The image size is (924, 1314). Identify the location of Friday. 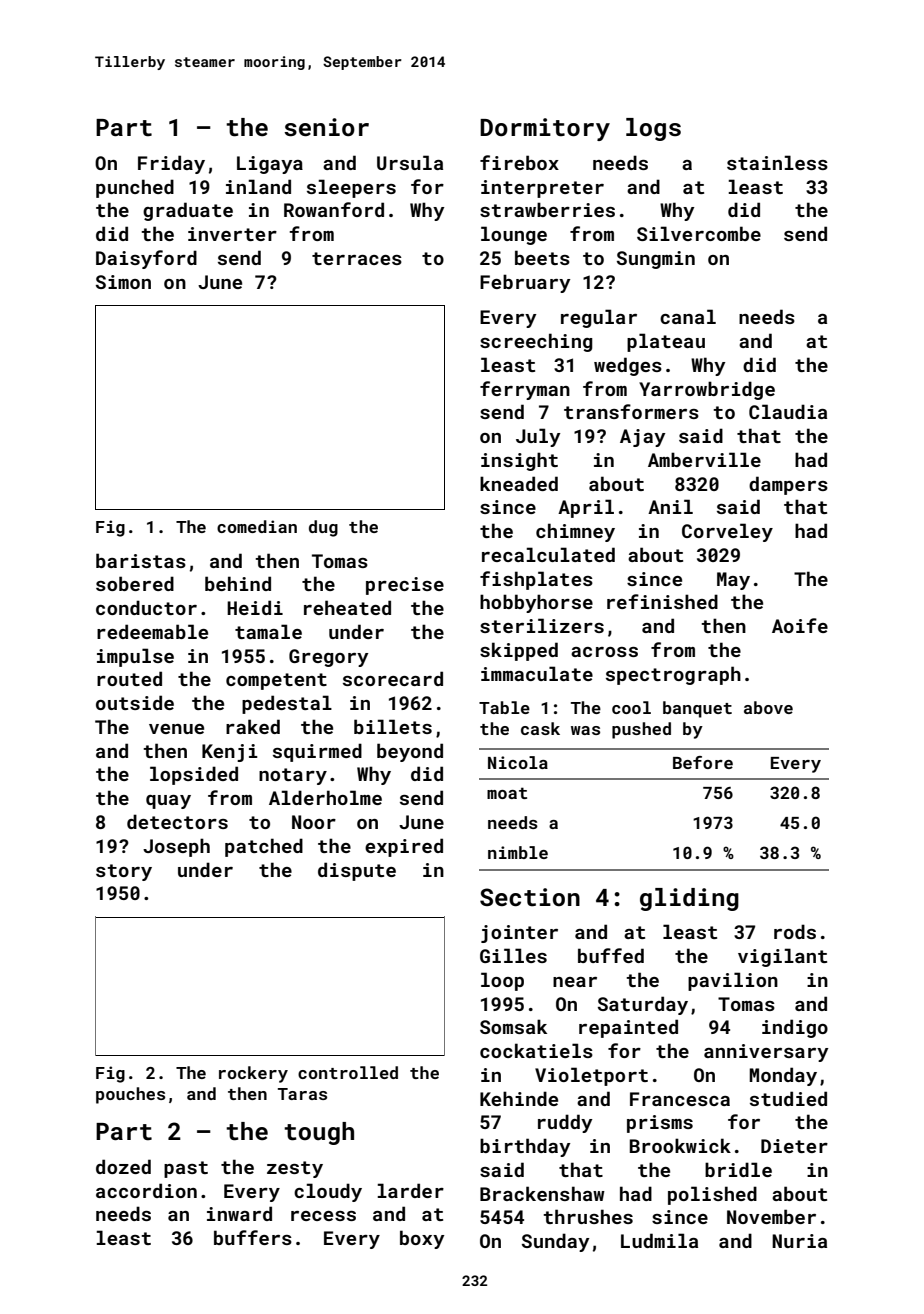
(171, 164).
